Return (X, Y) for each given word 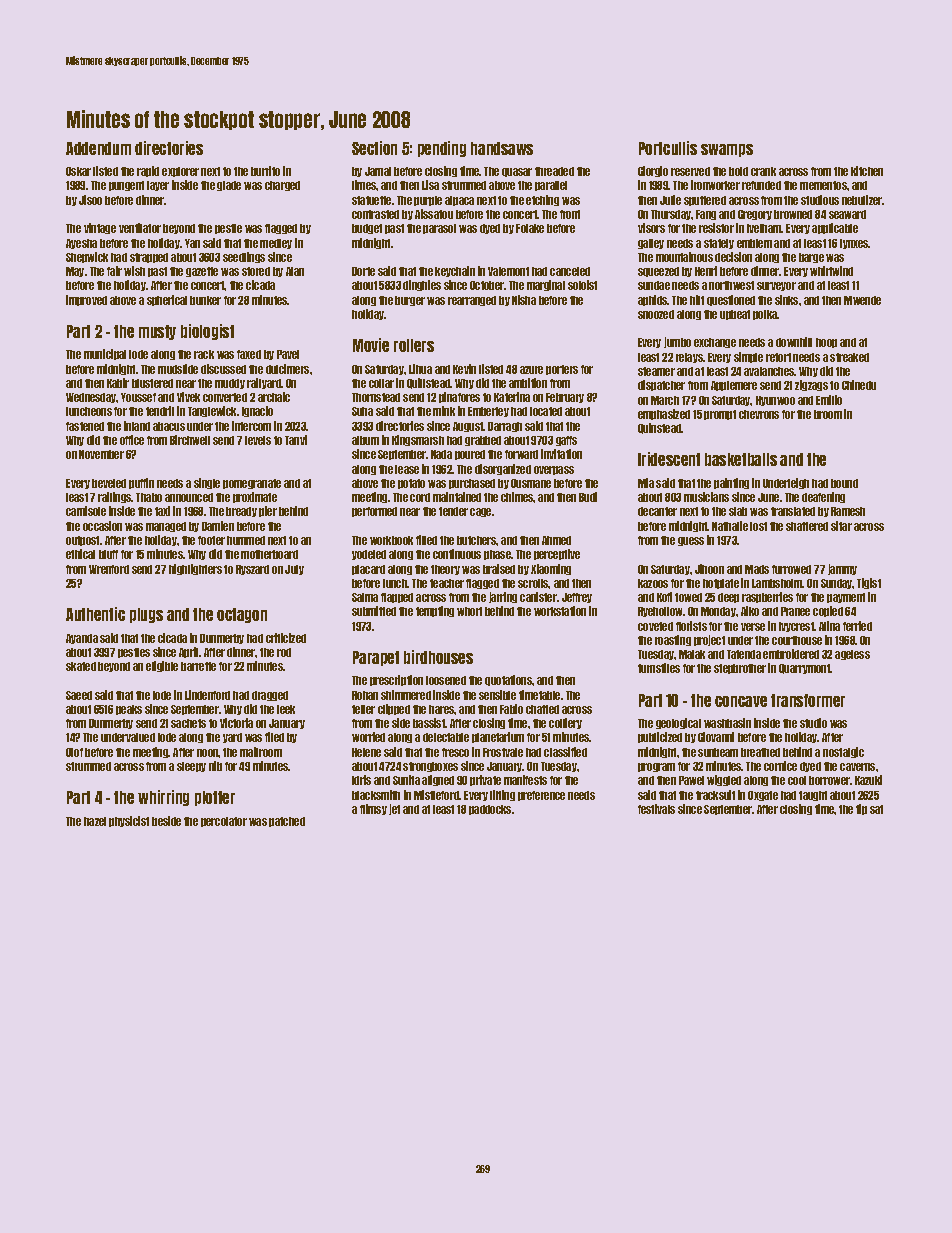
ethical (80, 554)
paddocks (490, 810)
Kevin (464, 369)
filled (426, 540)
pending (442, 149)
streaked (849, 357)
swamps (727, 150)
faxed (249, 354)
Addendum (98, 148)
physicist (129, 821)
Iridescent (669, 459)
